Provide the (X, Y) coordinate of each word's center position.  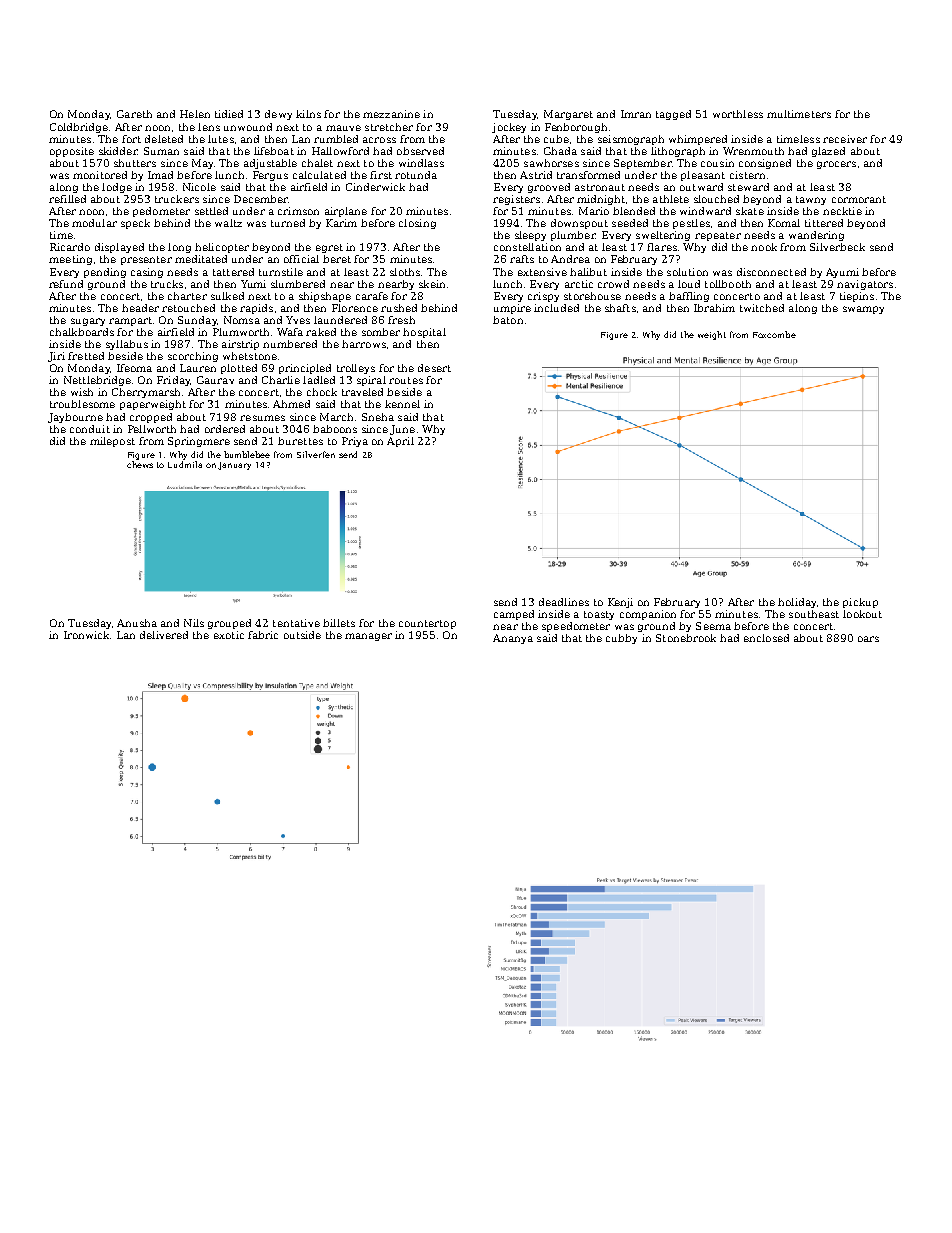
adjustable (270, 164)
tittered (824, 223)
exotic (229, 635)
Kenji (620, 603)
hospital (424, 333)
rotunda (416, 175)
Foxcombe (774, 334)
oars (868, 639)
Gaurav (215, 380)
